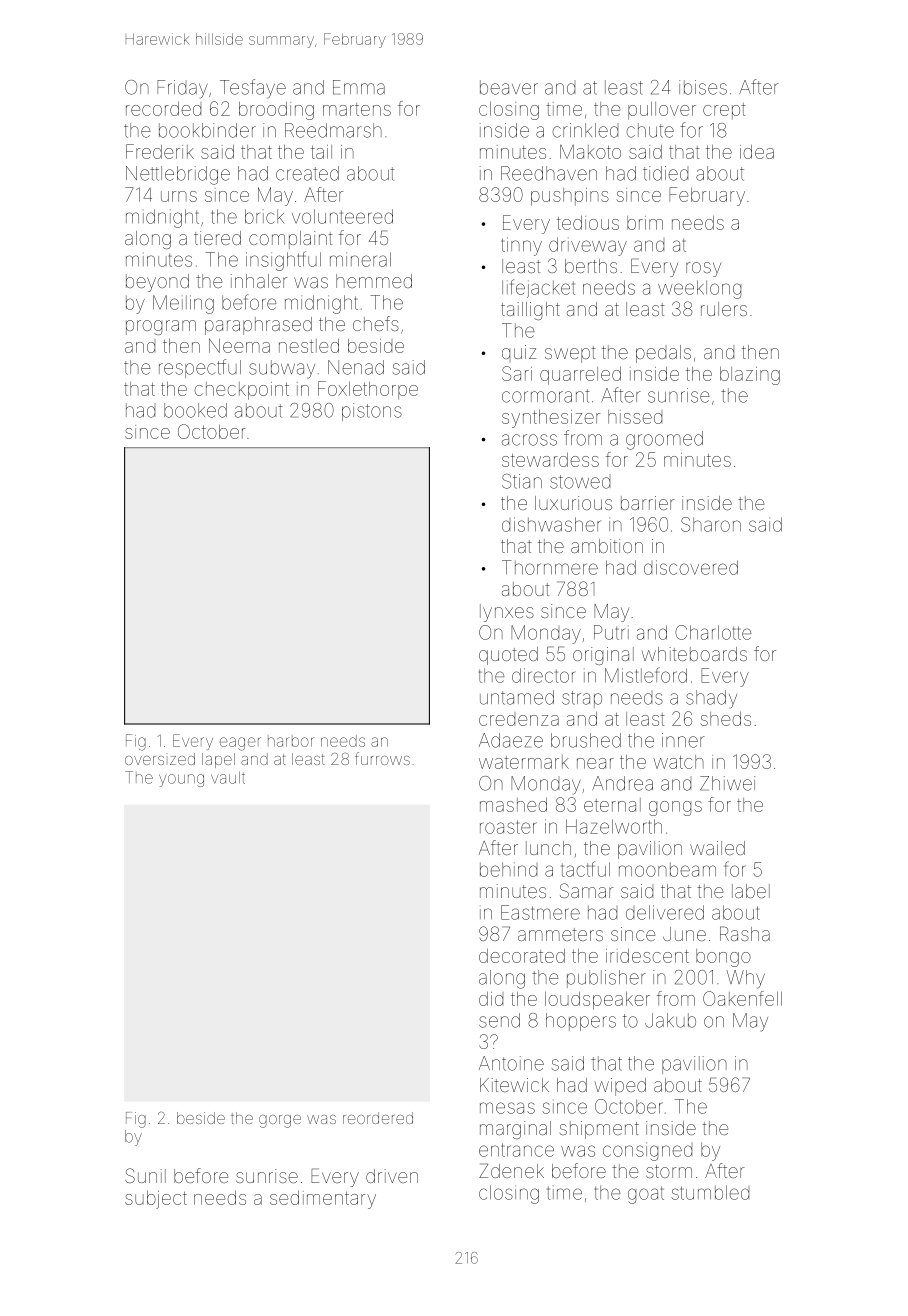  Describe the element at coordinates (182, 89) in the screenshot. I see `Friday` at that location.
